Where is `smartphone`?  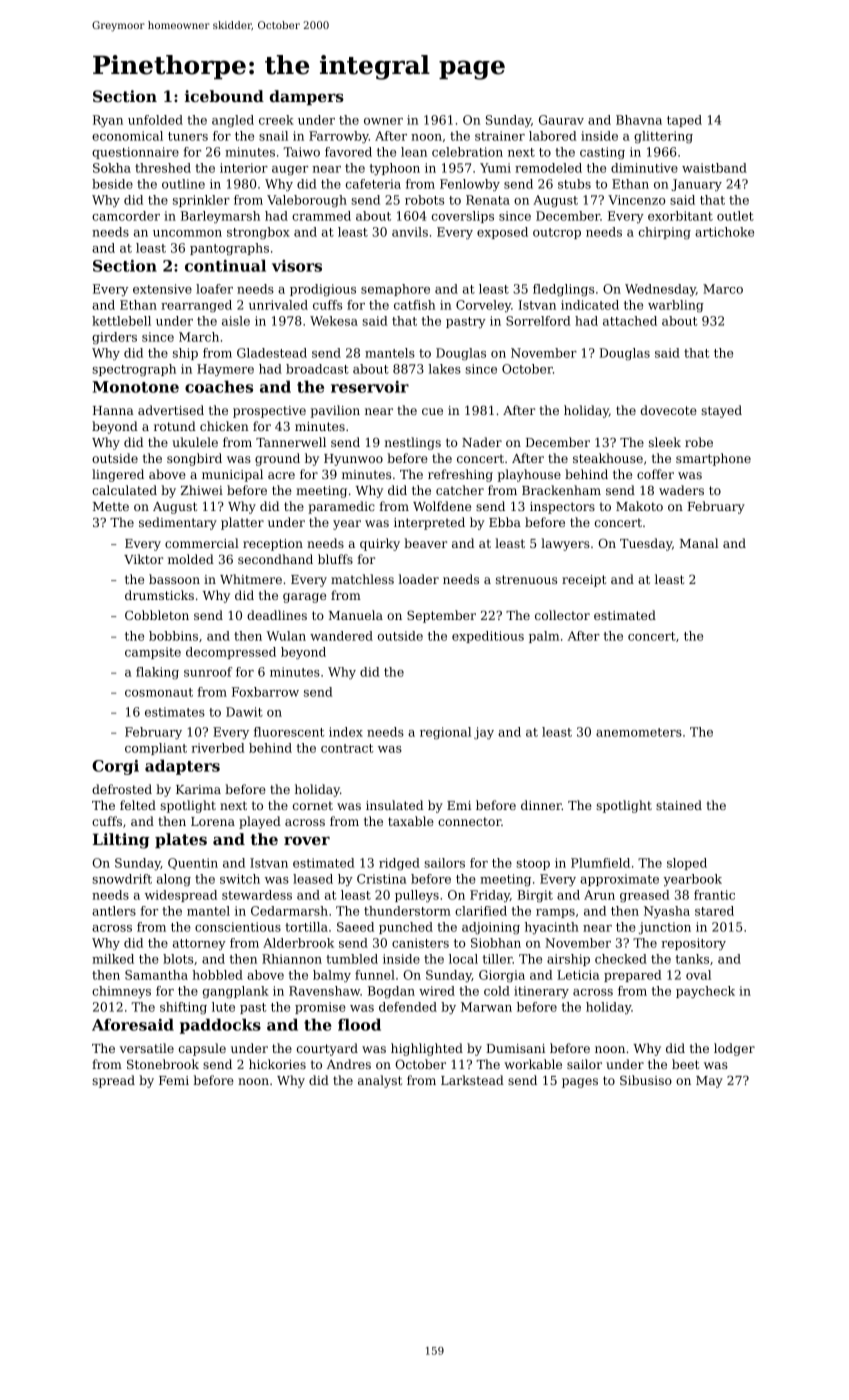
smartphone is located at coordinates (713, 459).
